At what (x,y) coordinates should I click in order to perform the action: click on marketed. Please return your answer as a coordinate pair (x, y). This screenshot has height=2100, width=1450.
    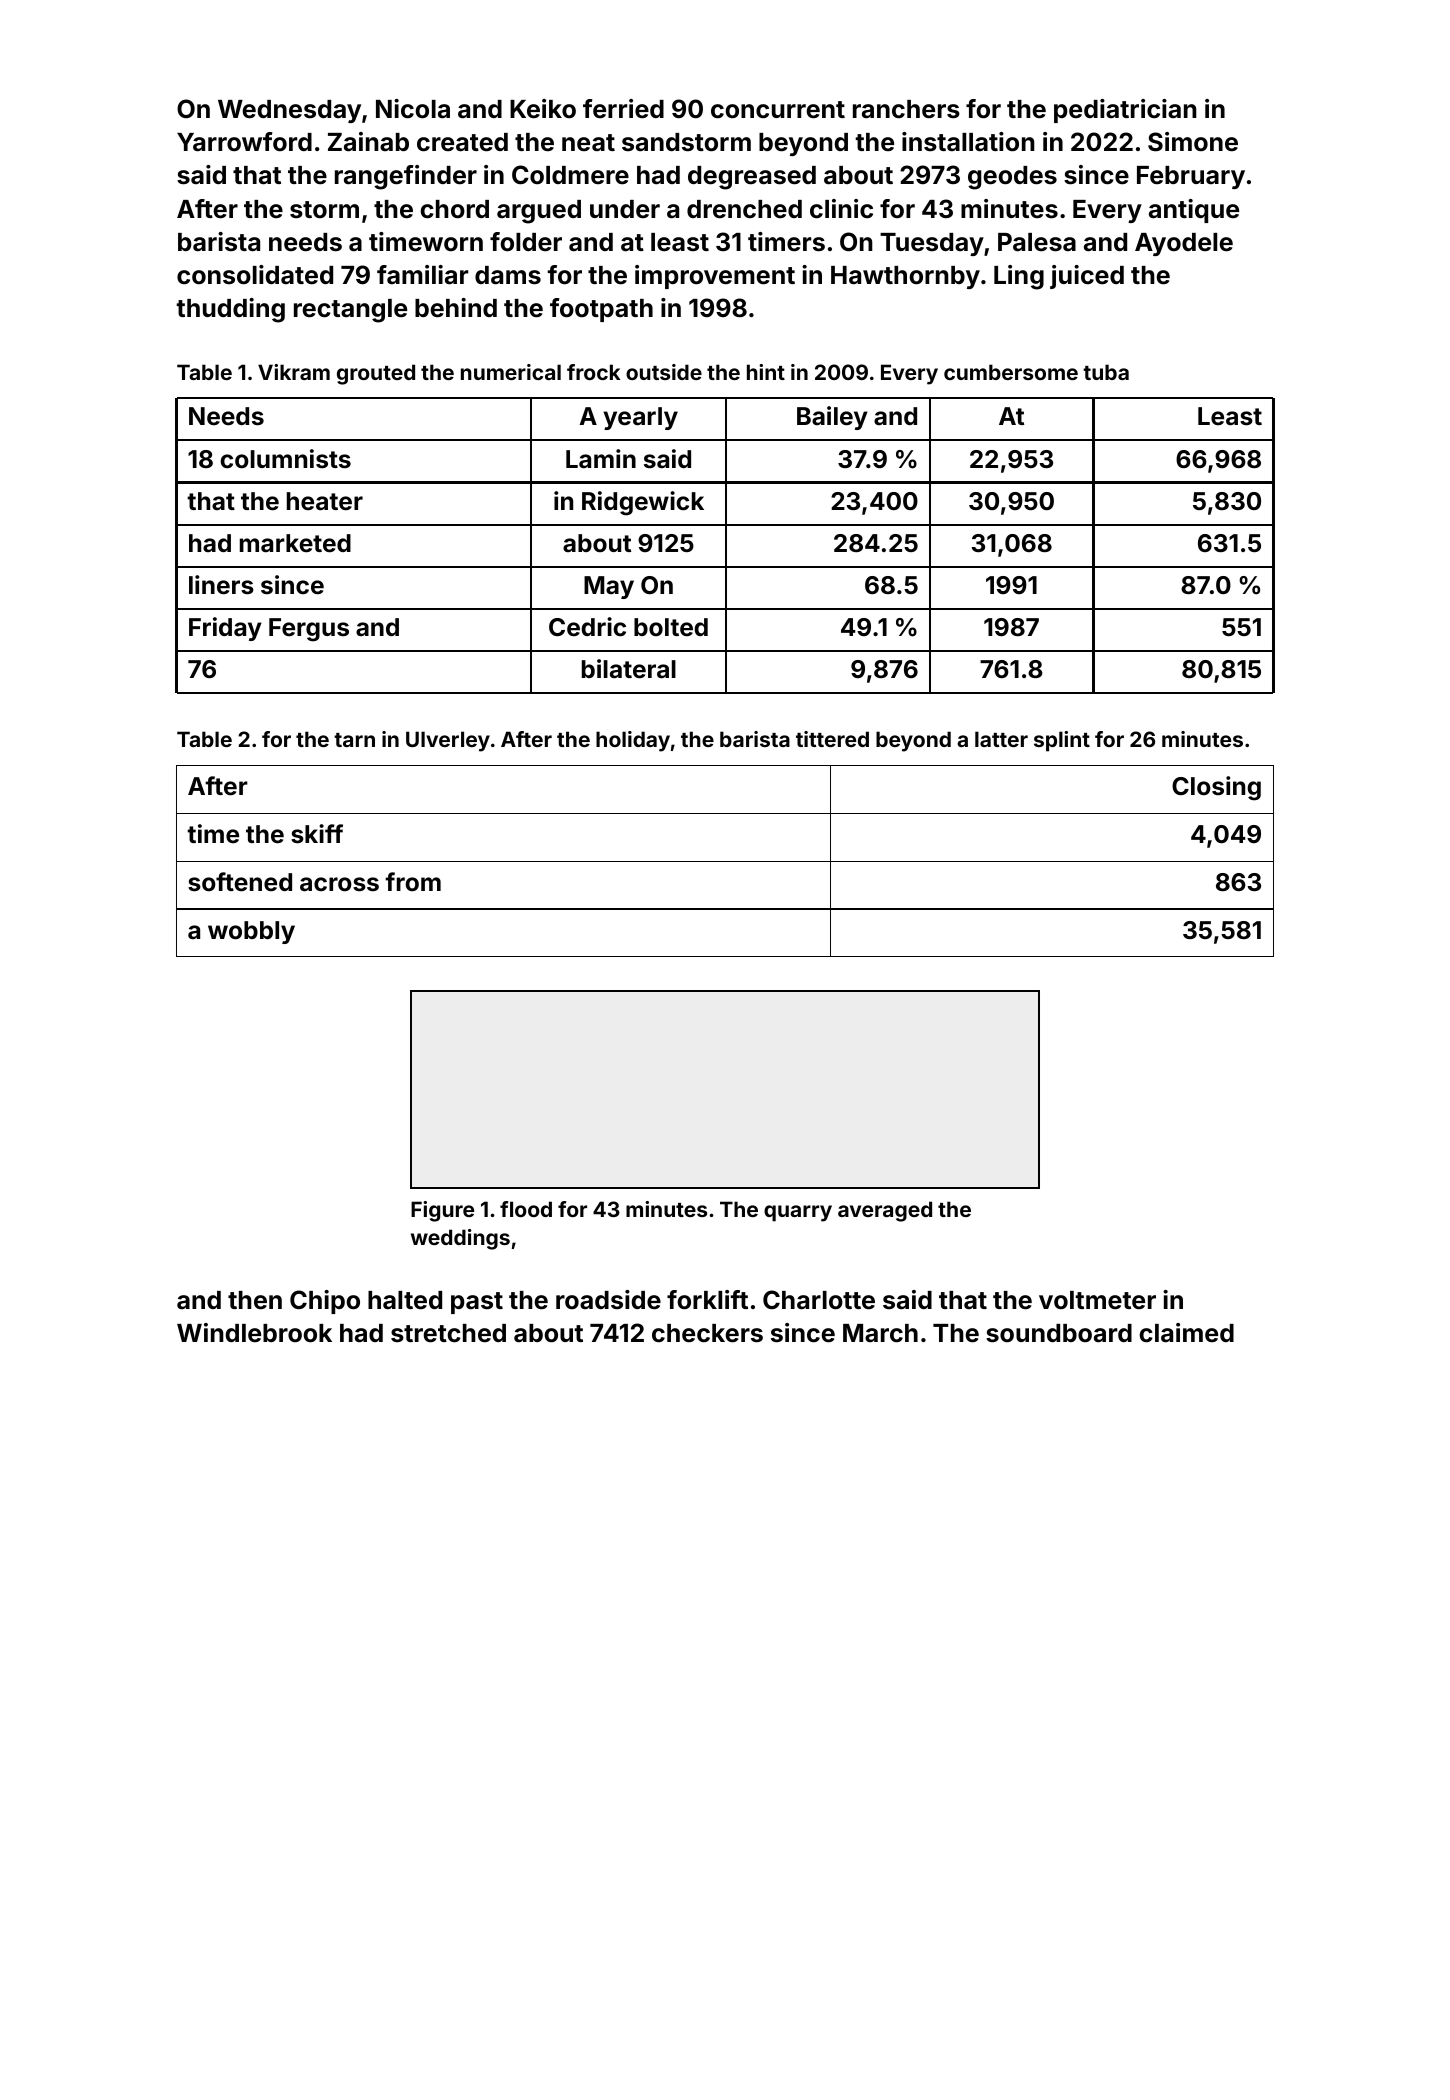
    Looking at the image, I should click on (295, 543).
